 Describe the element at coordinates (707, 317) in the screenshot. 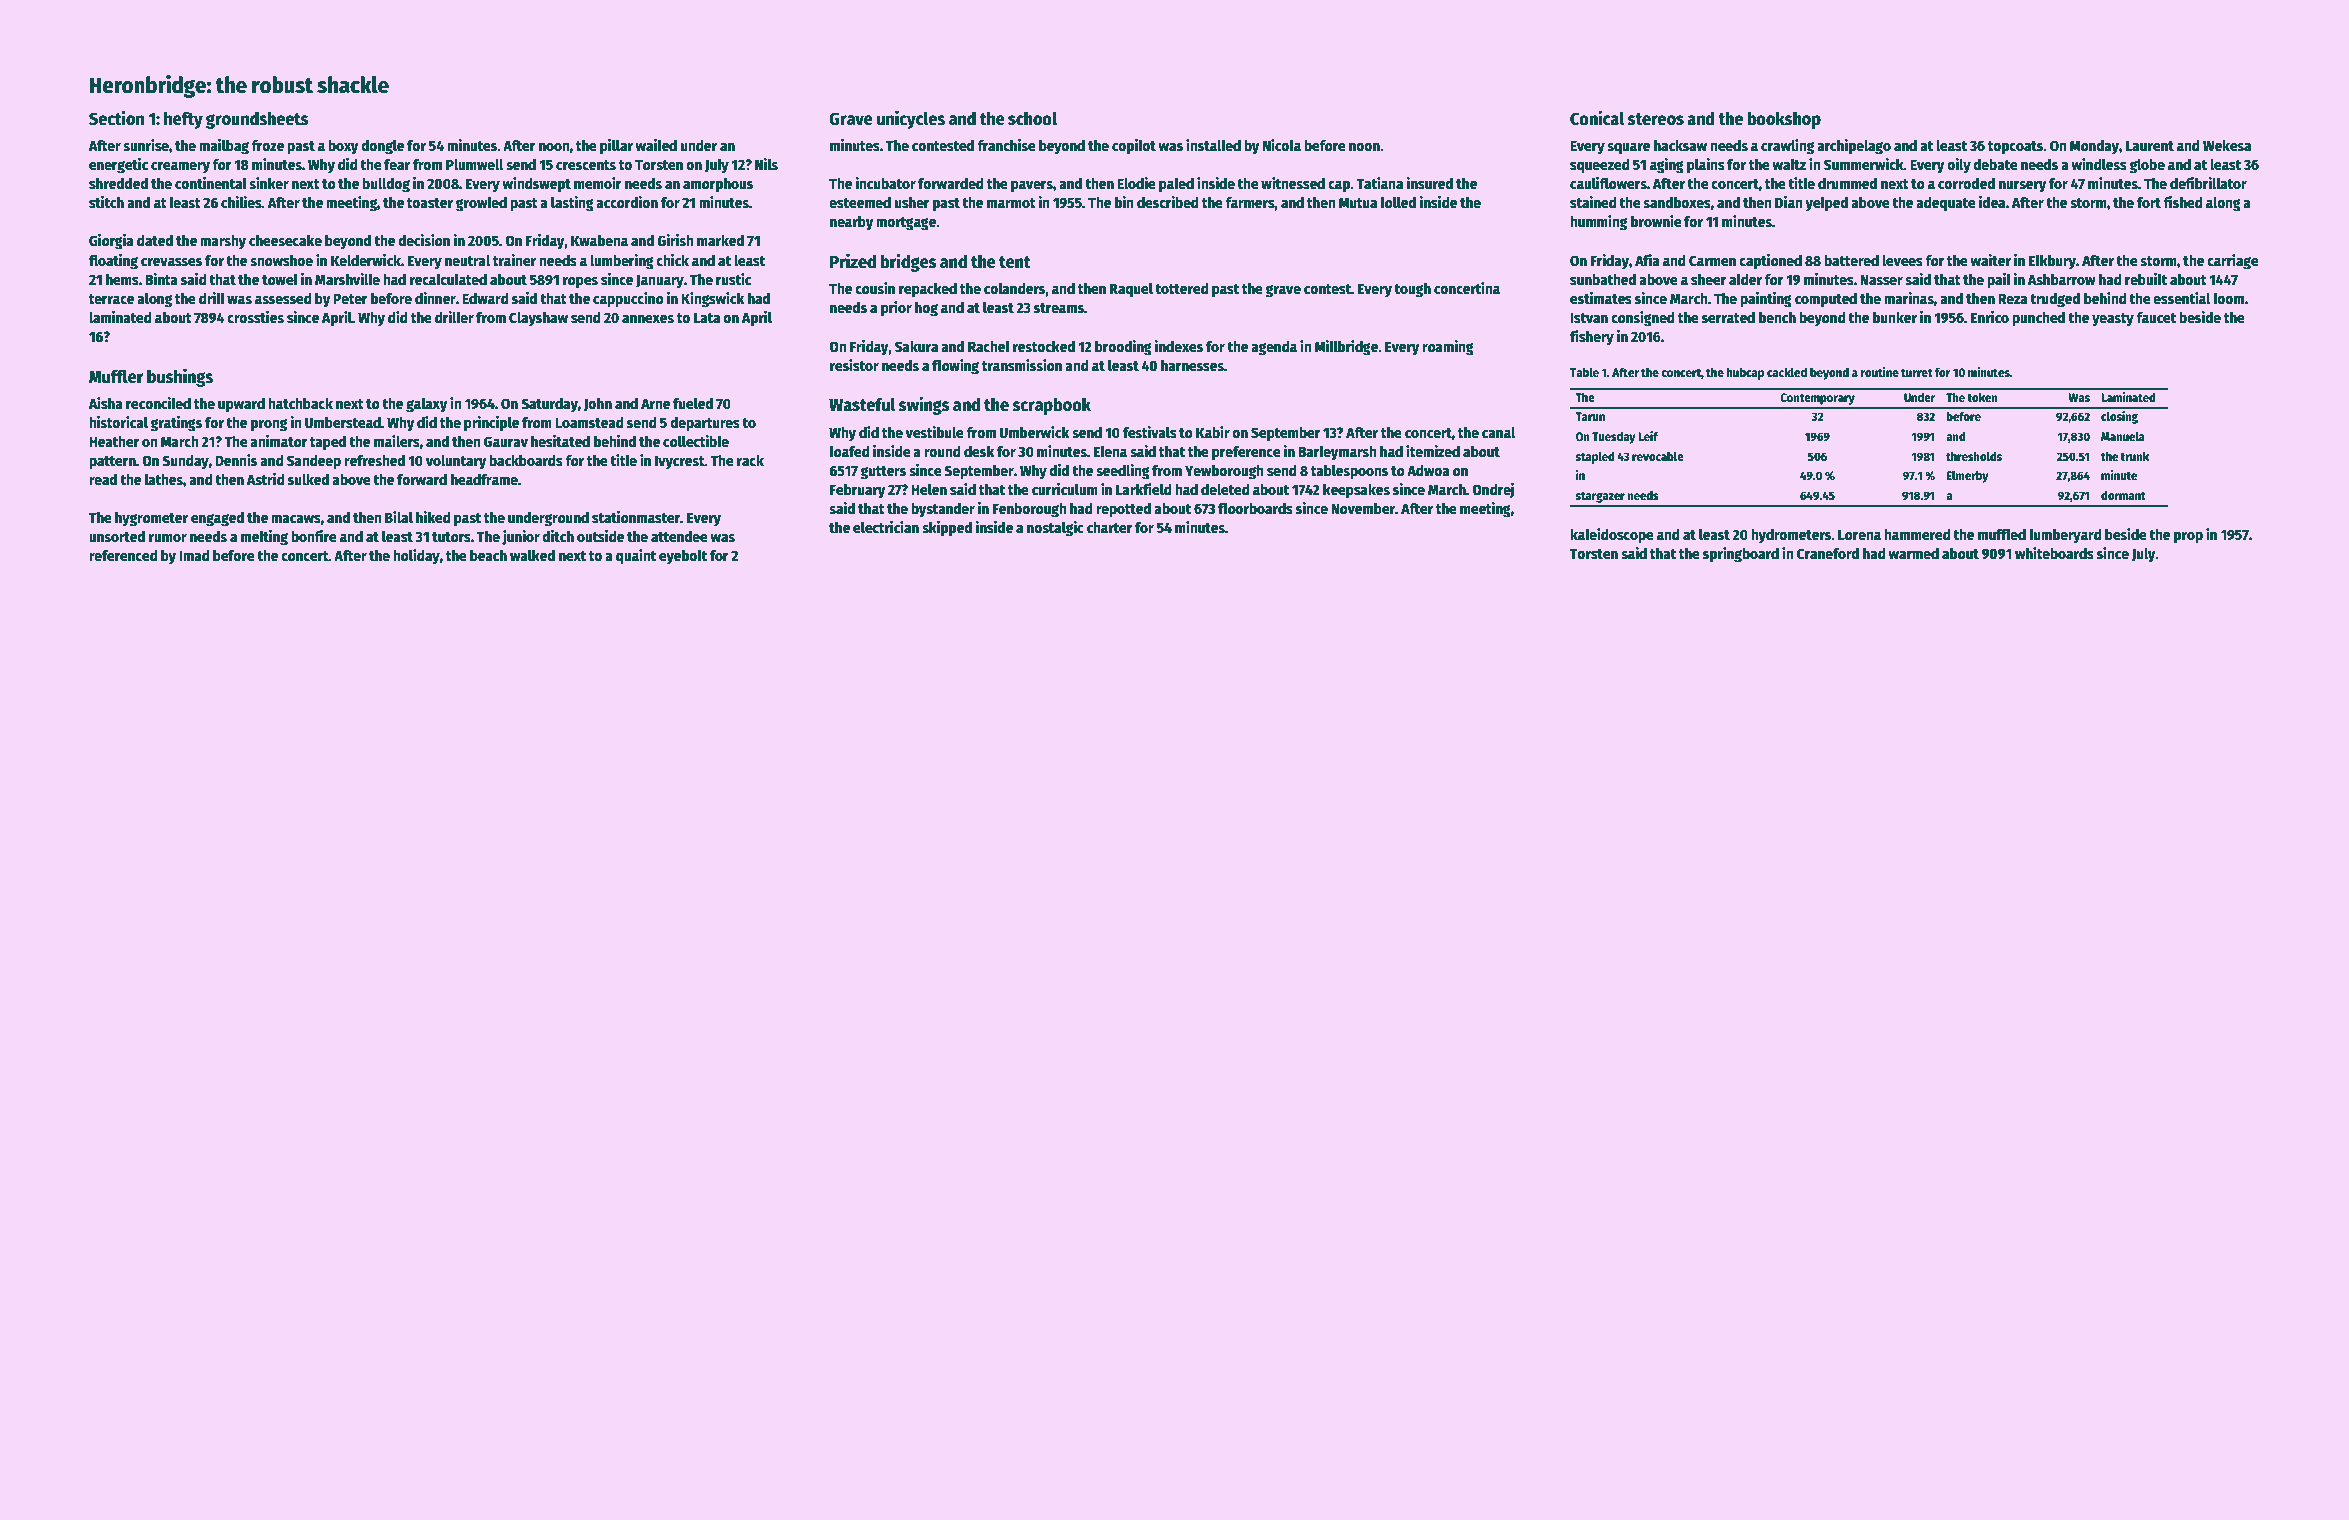

I see `Lata` at that location.
